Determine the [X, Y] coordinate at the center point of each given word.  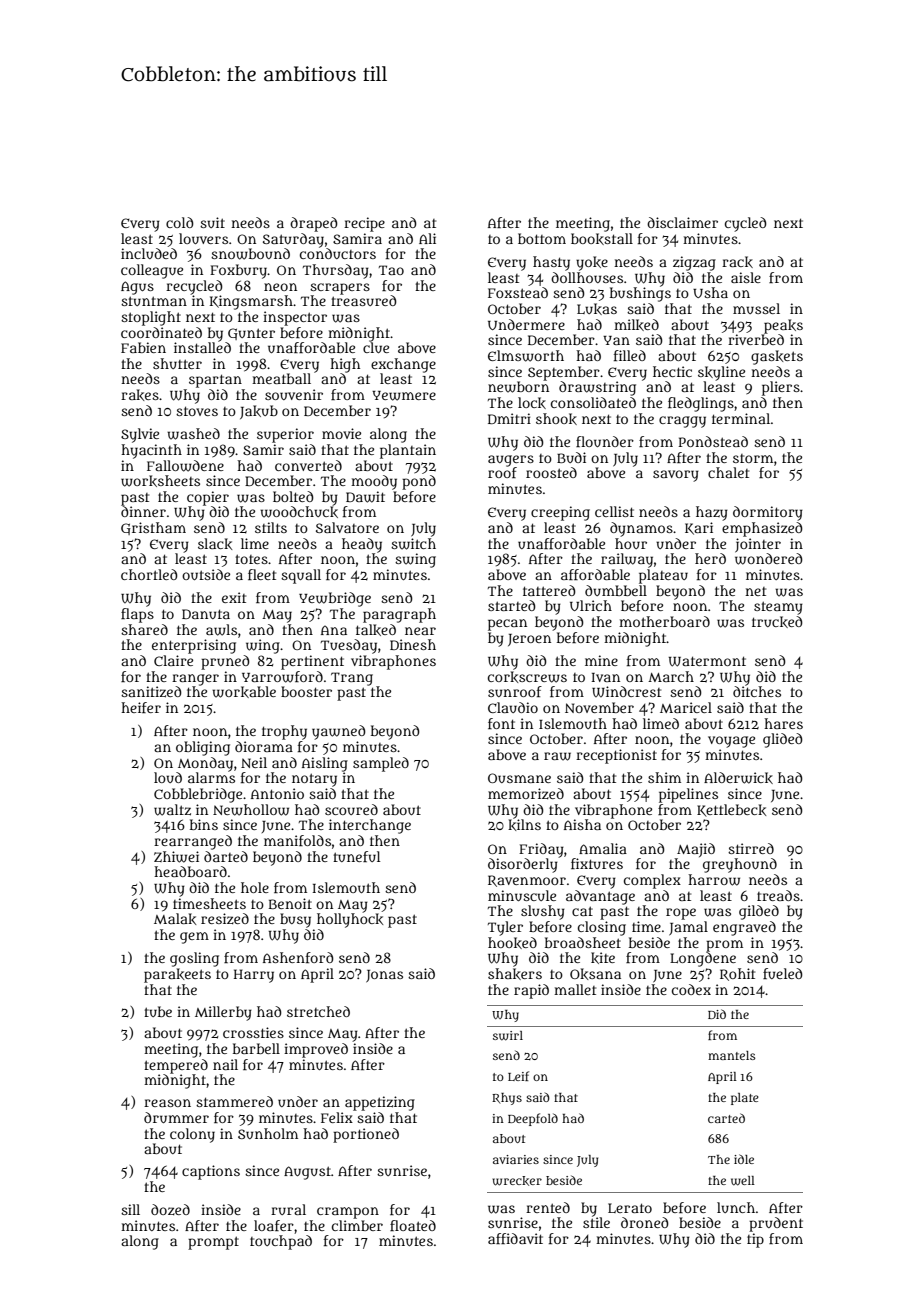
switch [413, 544]
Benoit [290, 903]
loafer [274, 1225]
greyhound [740, 865]
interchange [370, 826]
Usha [710, 292]
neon [280, 287]
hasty [551, 263]
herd [710, 558]
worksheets [160, 481]
